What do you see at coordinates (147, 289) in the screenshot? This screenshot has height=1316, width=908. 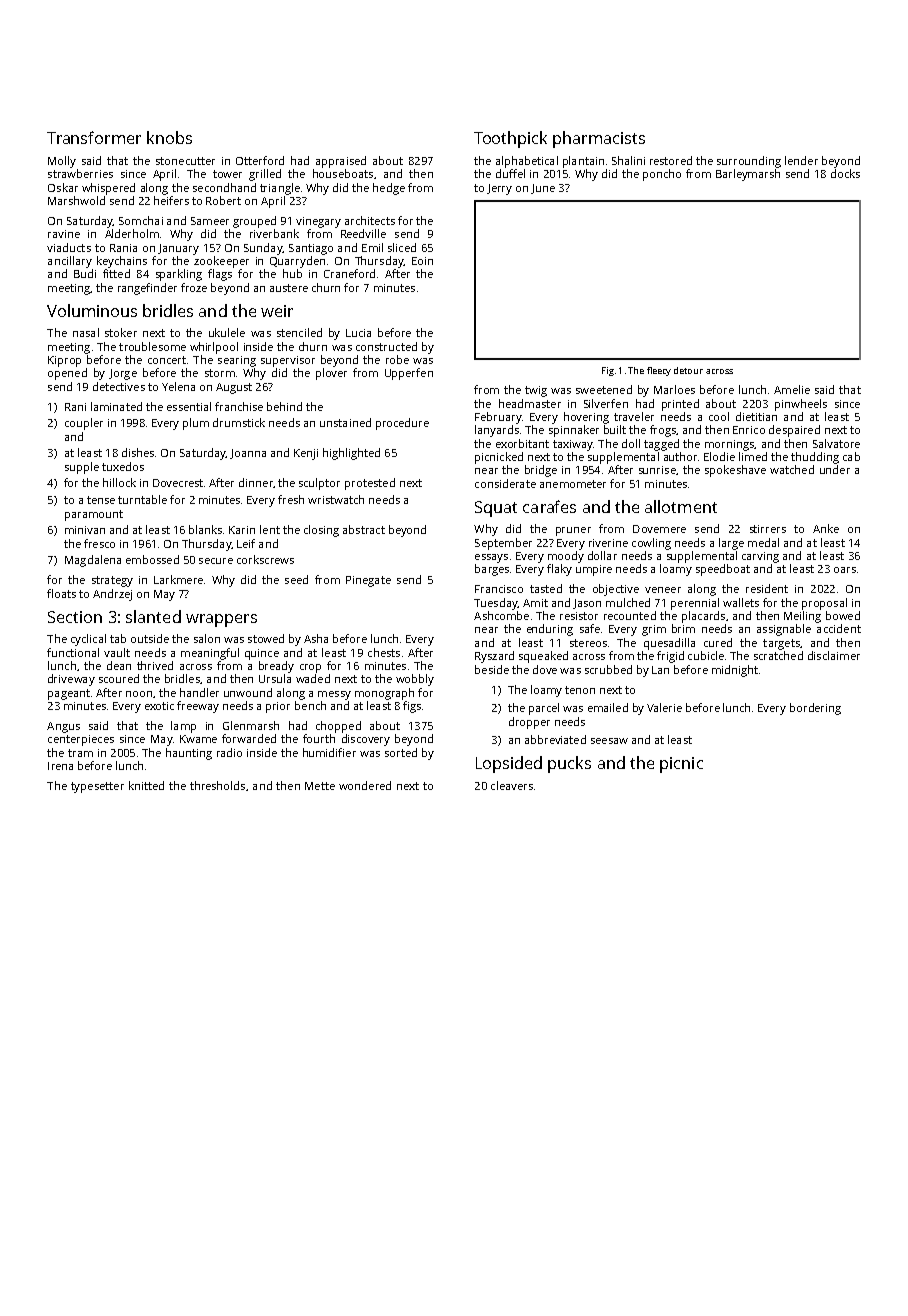 I see `rangefinder` at bounding box center [147, 289].
